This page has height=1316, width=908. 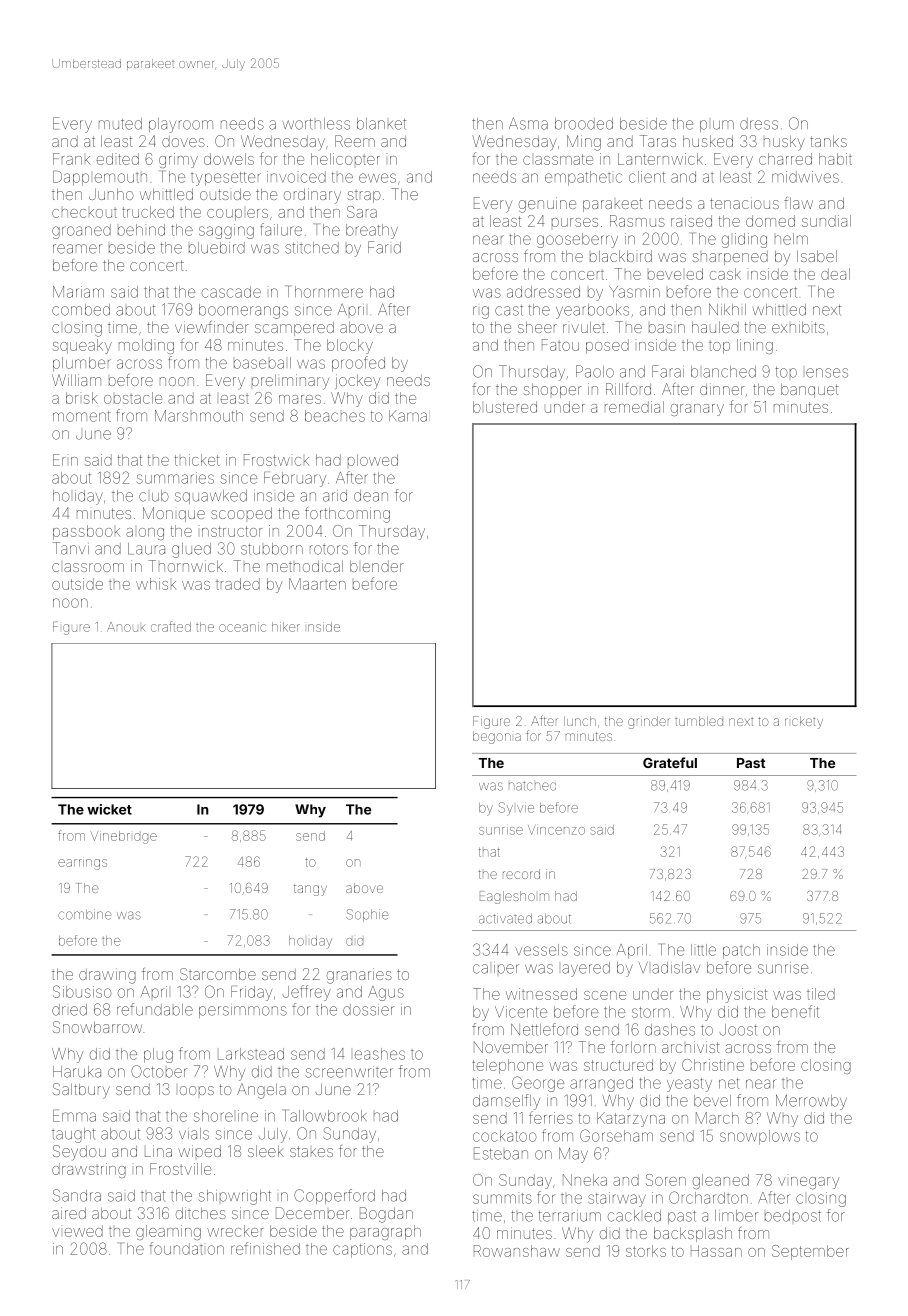 I want to click on banquet, so click(x=810, y=390).
